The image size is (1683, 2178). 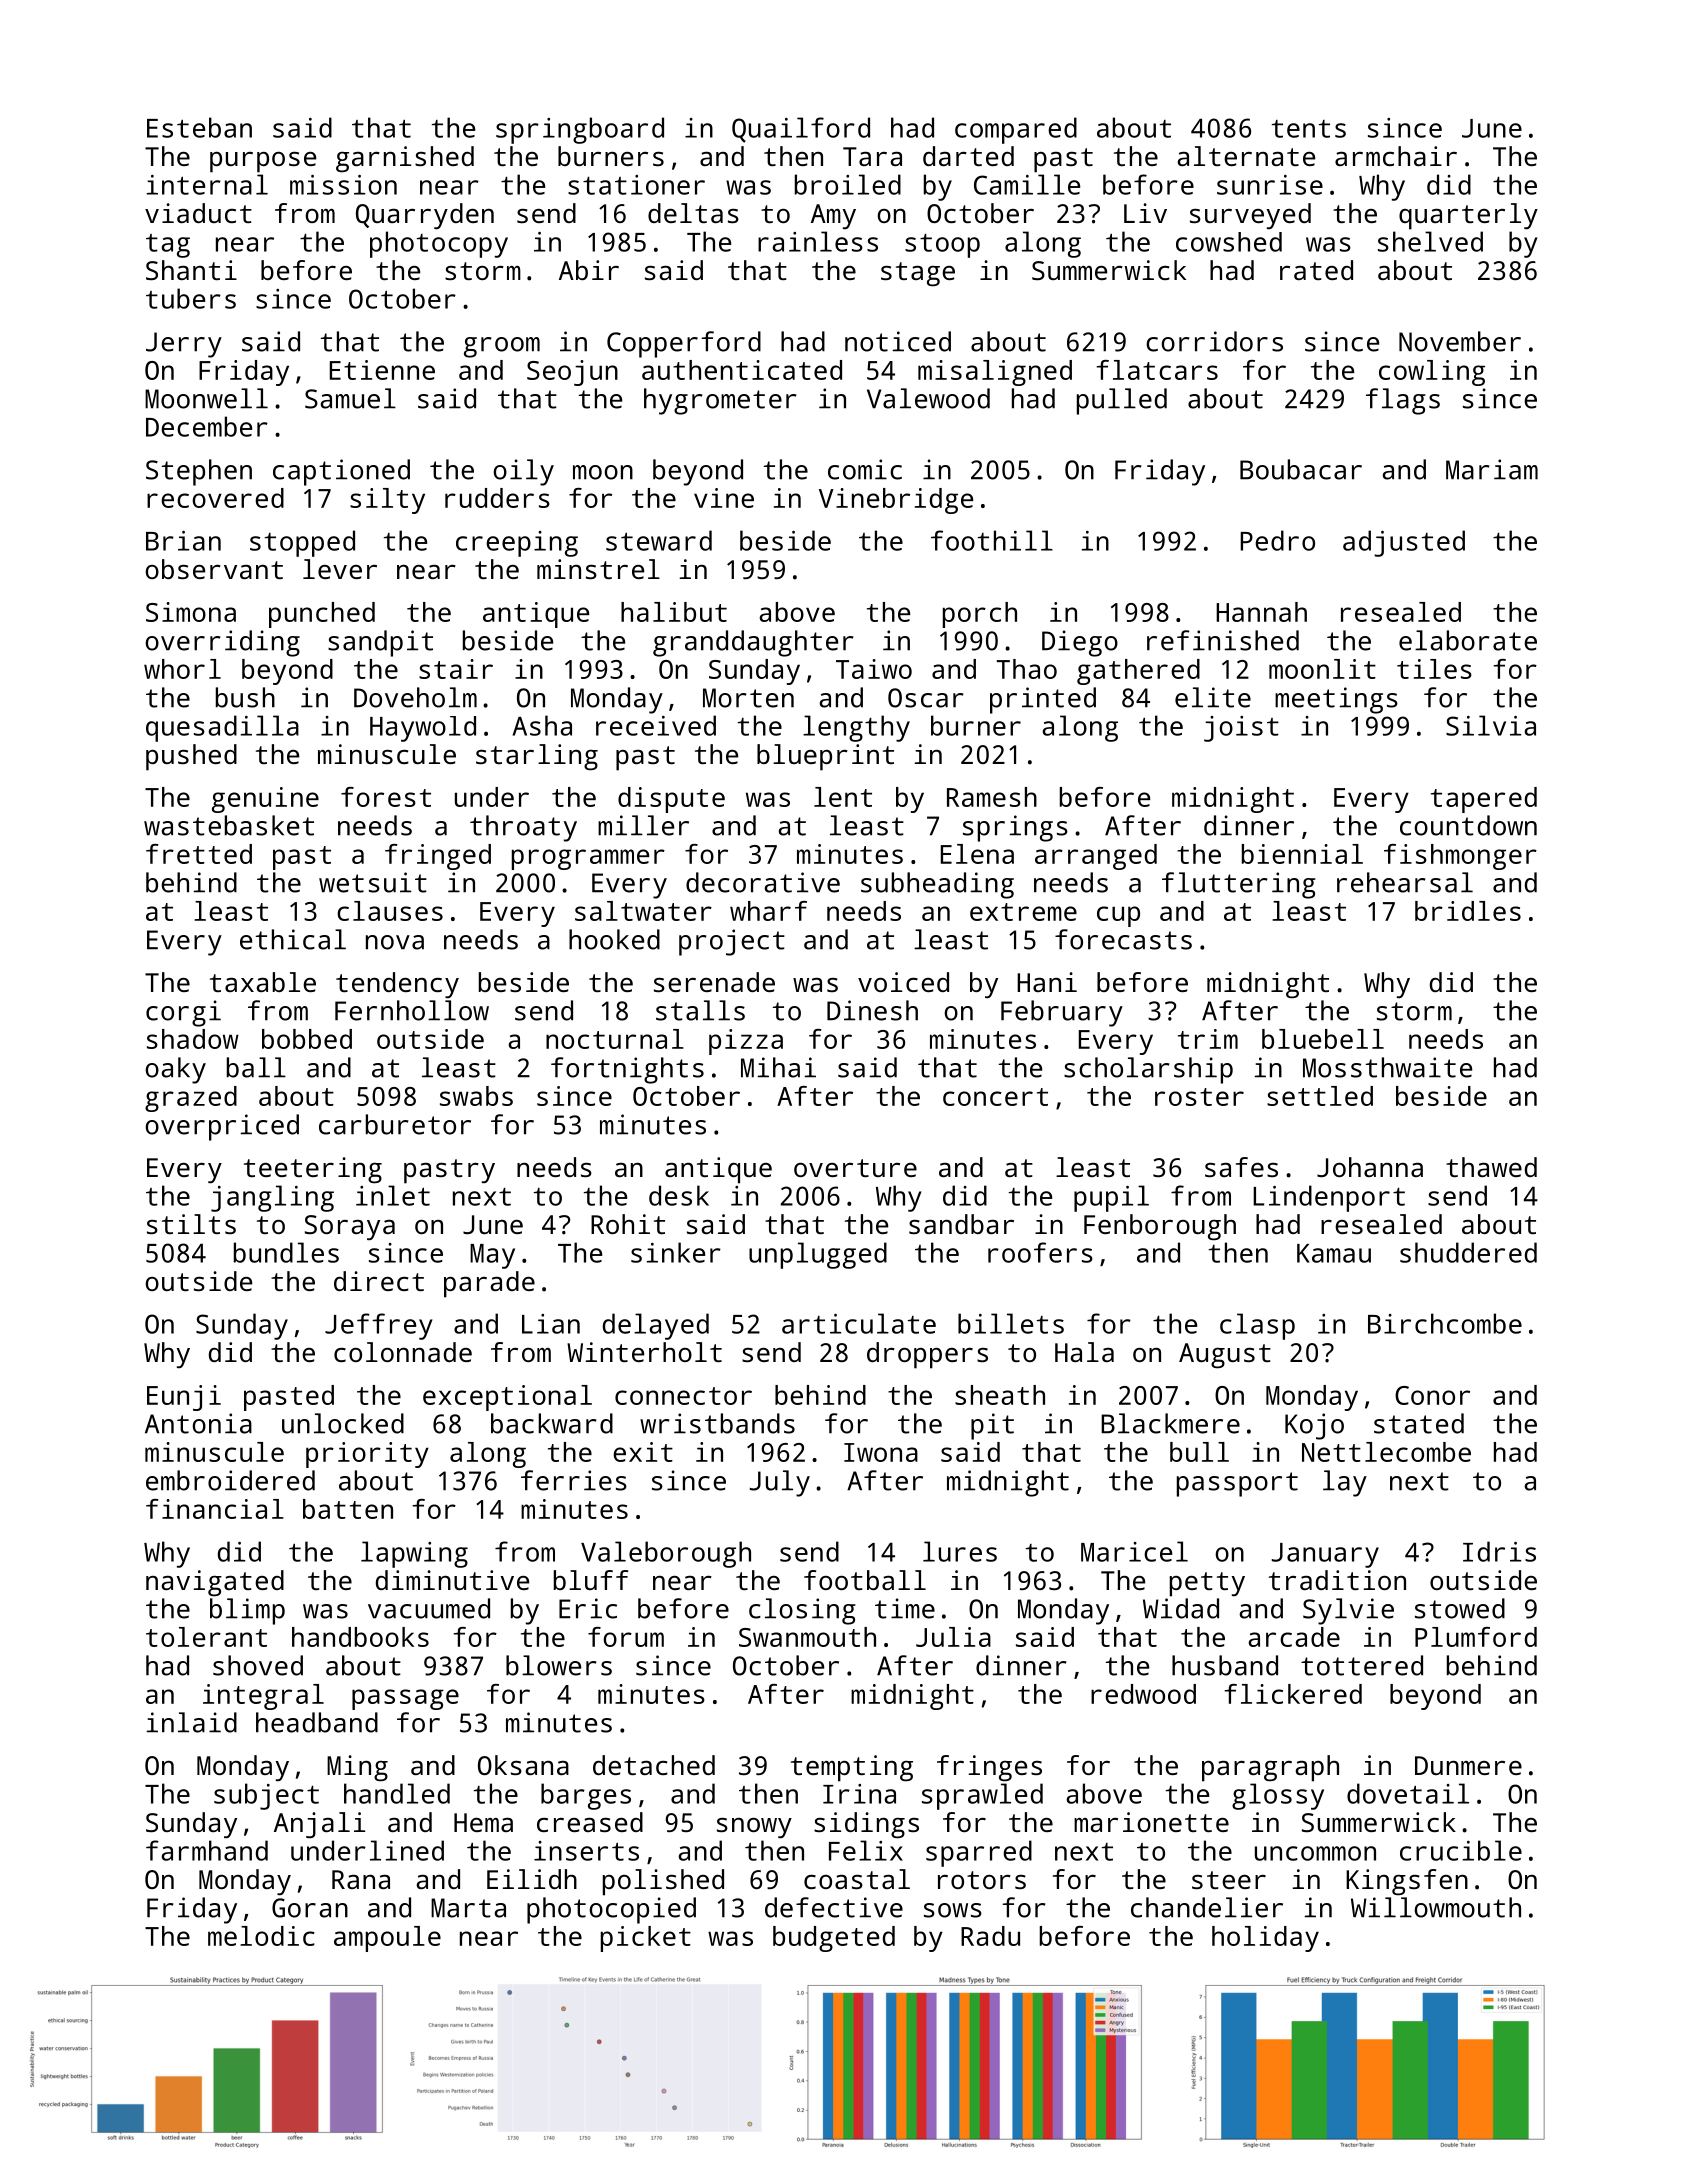 I want to click on Shanti, so click(x=191, y=270).
